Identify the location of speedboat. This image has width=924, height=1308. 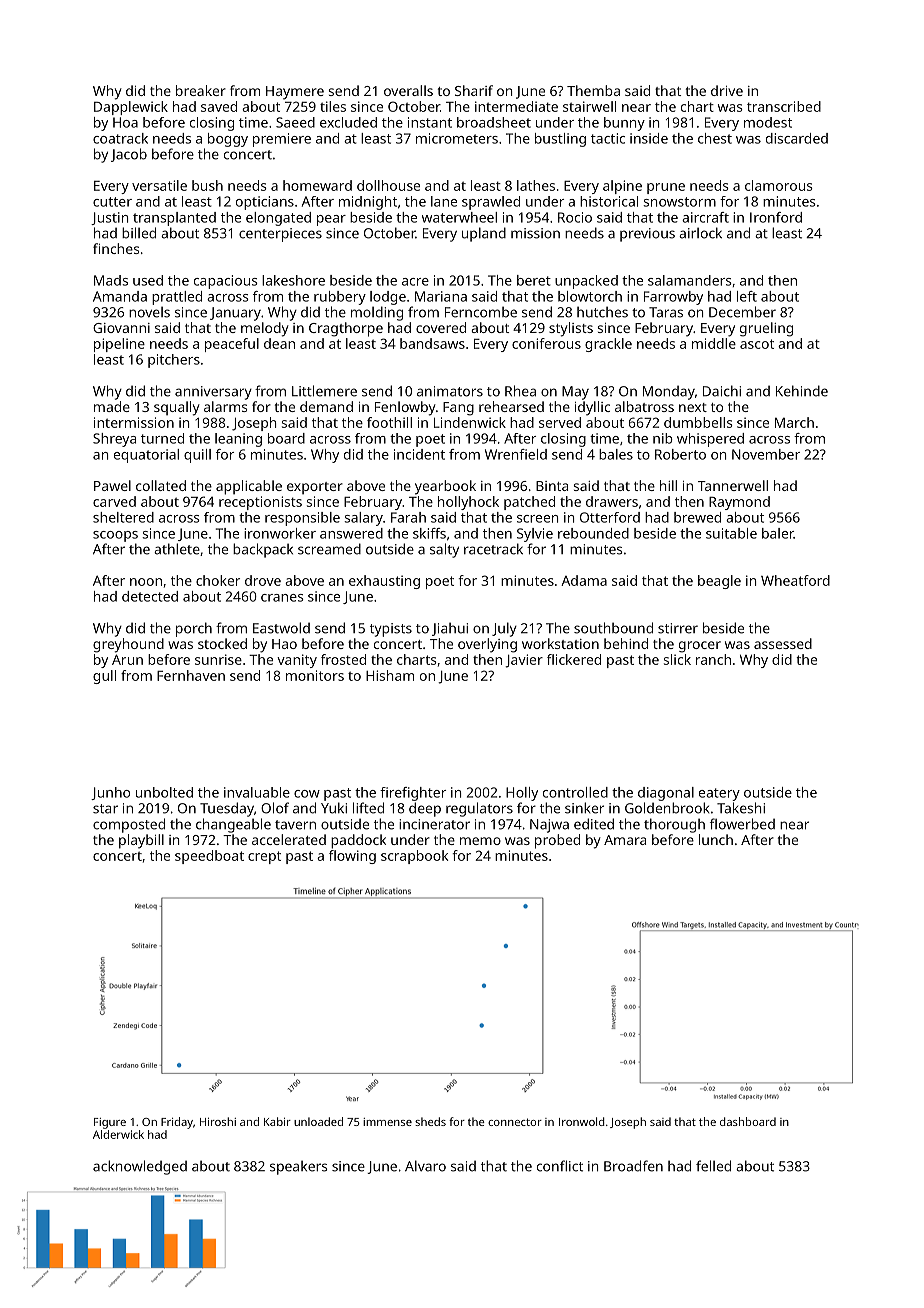
(209, 857).
